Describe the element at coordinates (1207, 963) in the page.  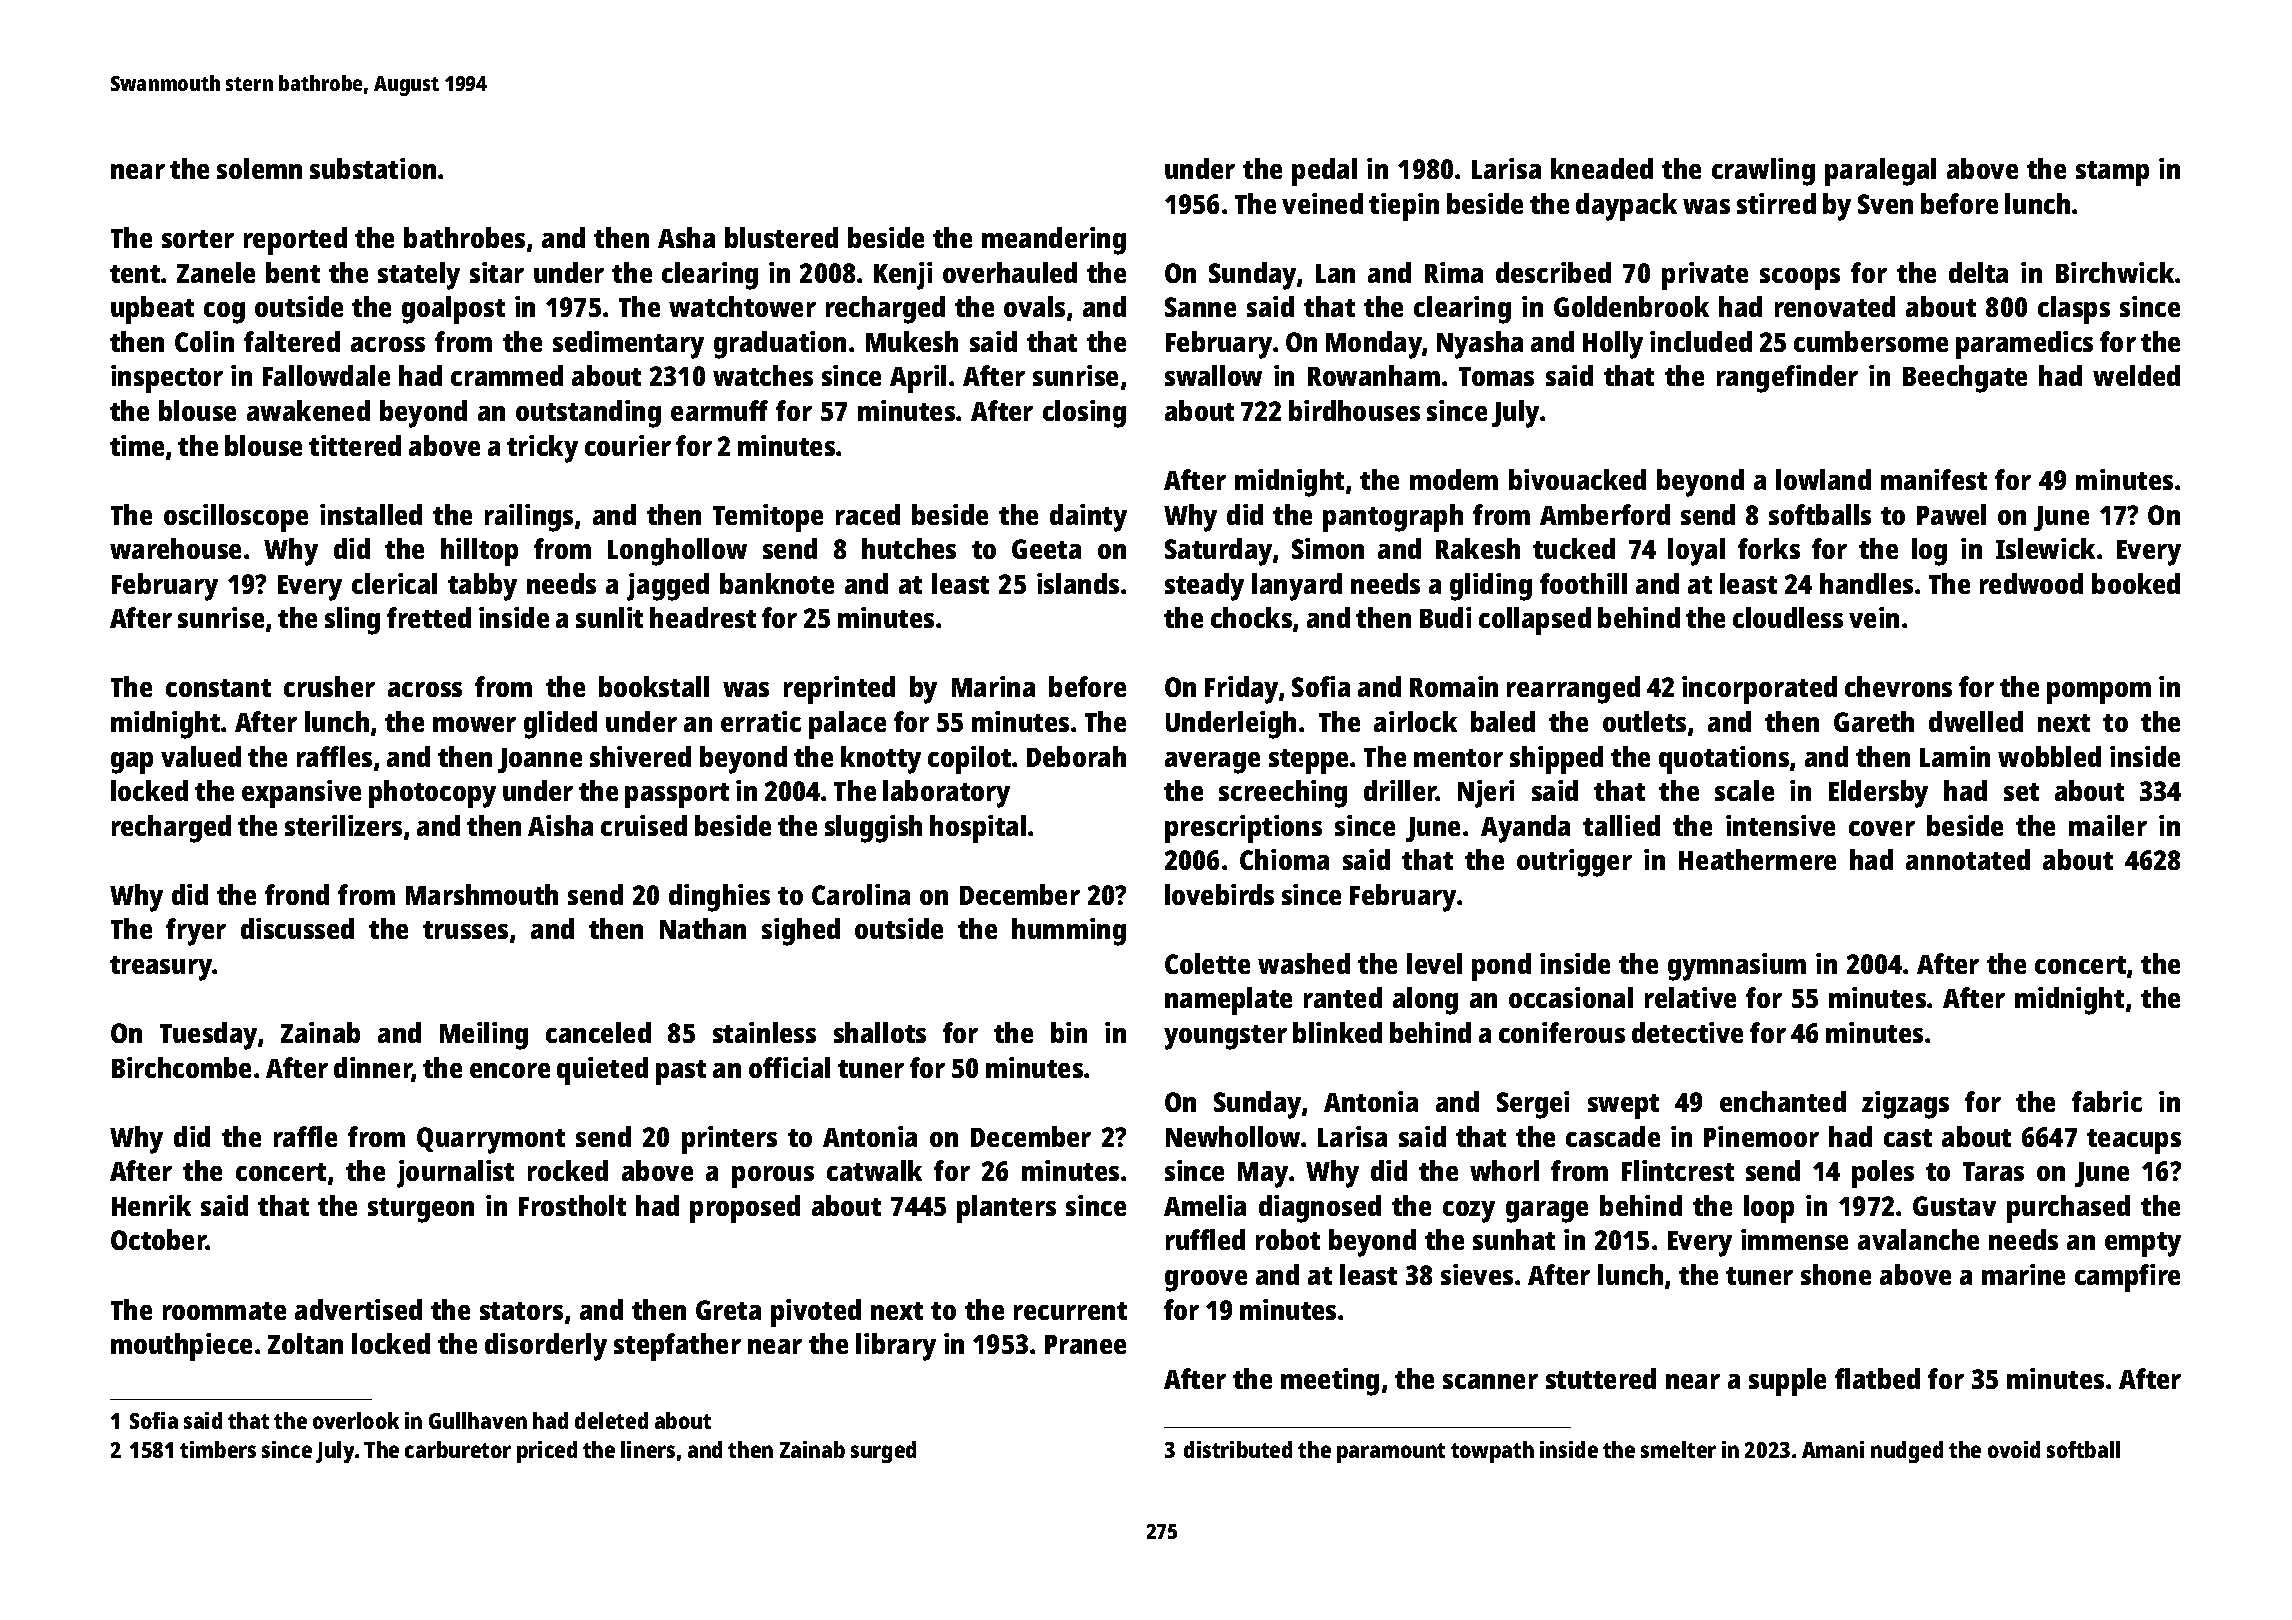
I see `Colette` at that location.
